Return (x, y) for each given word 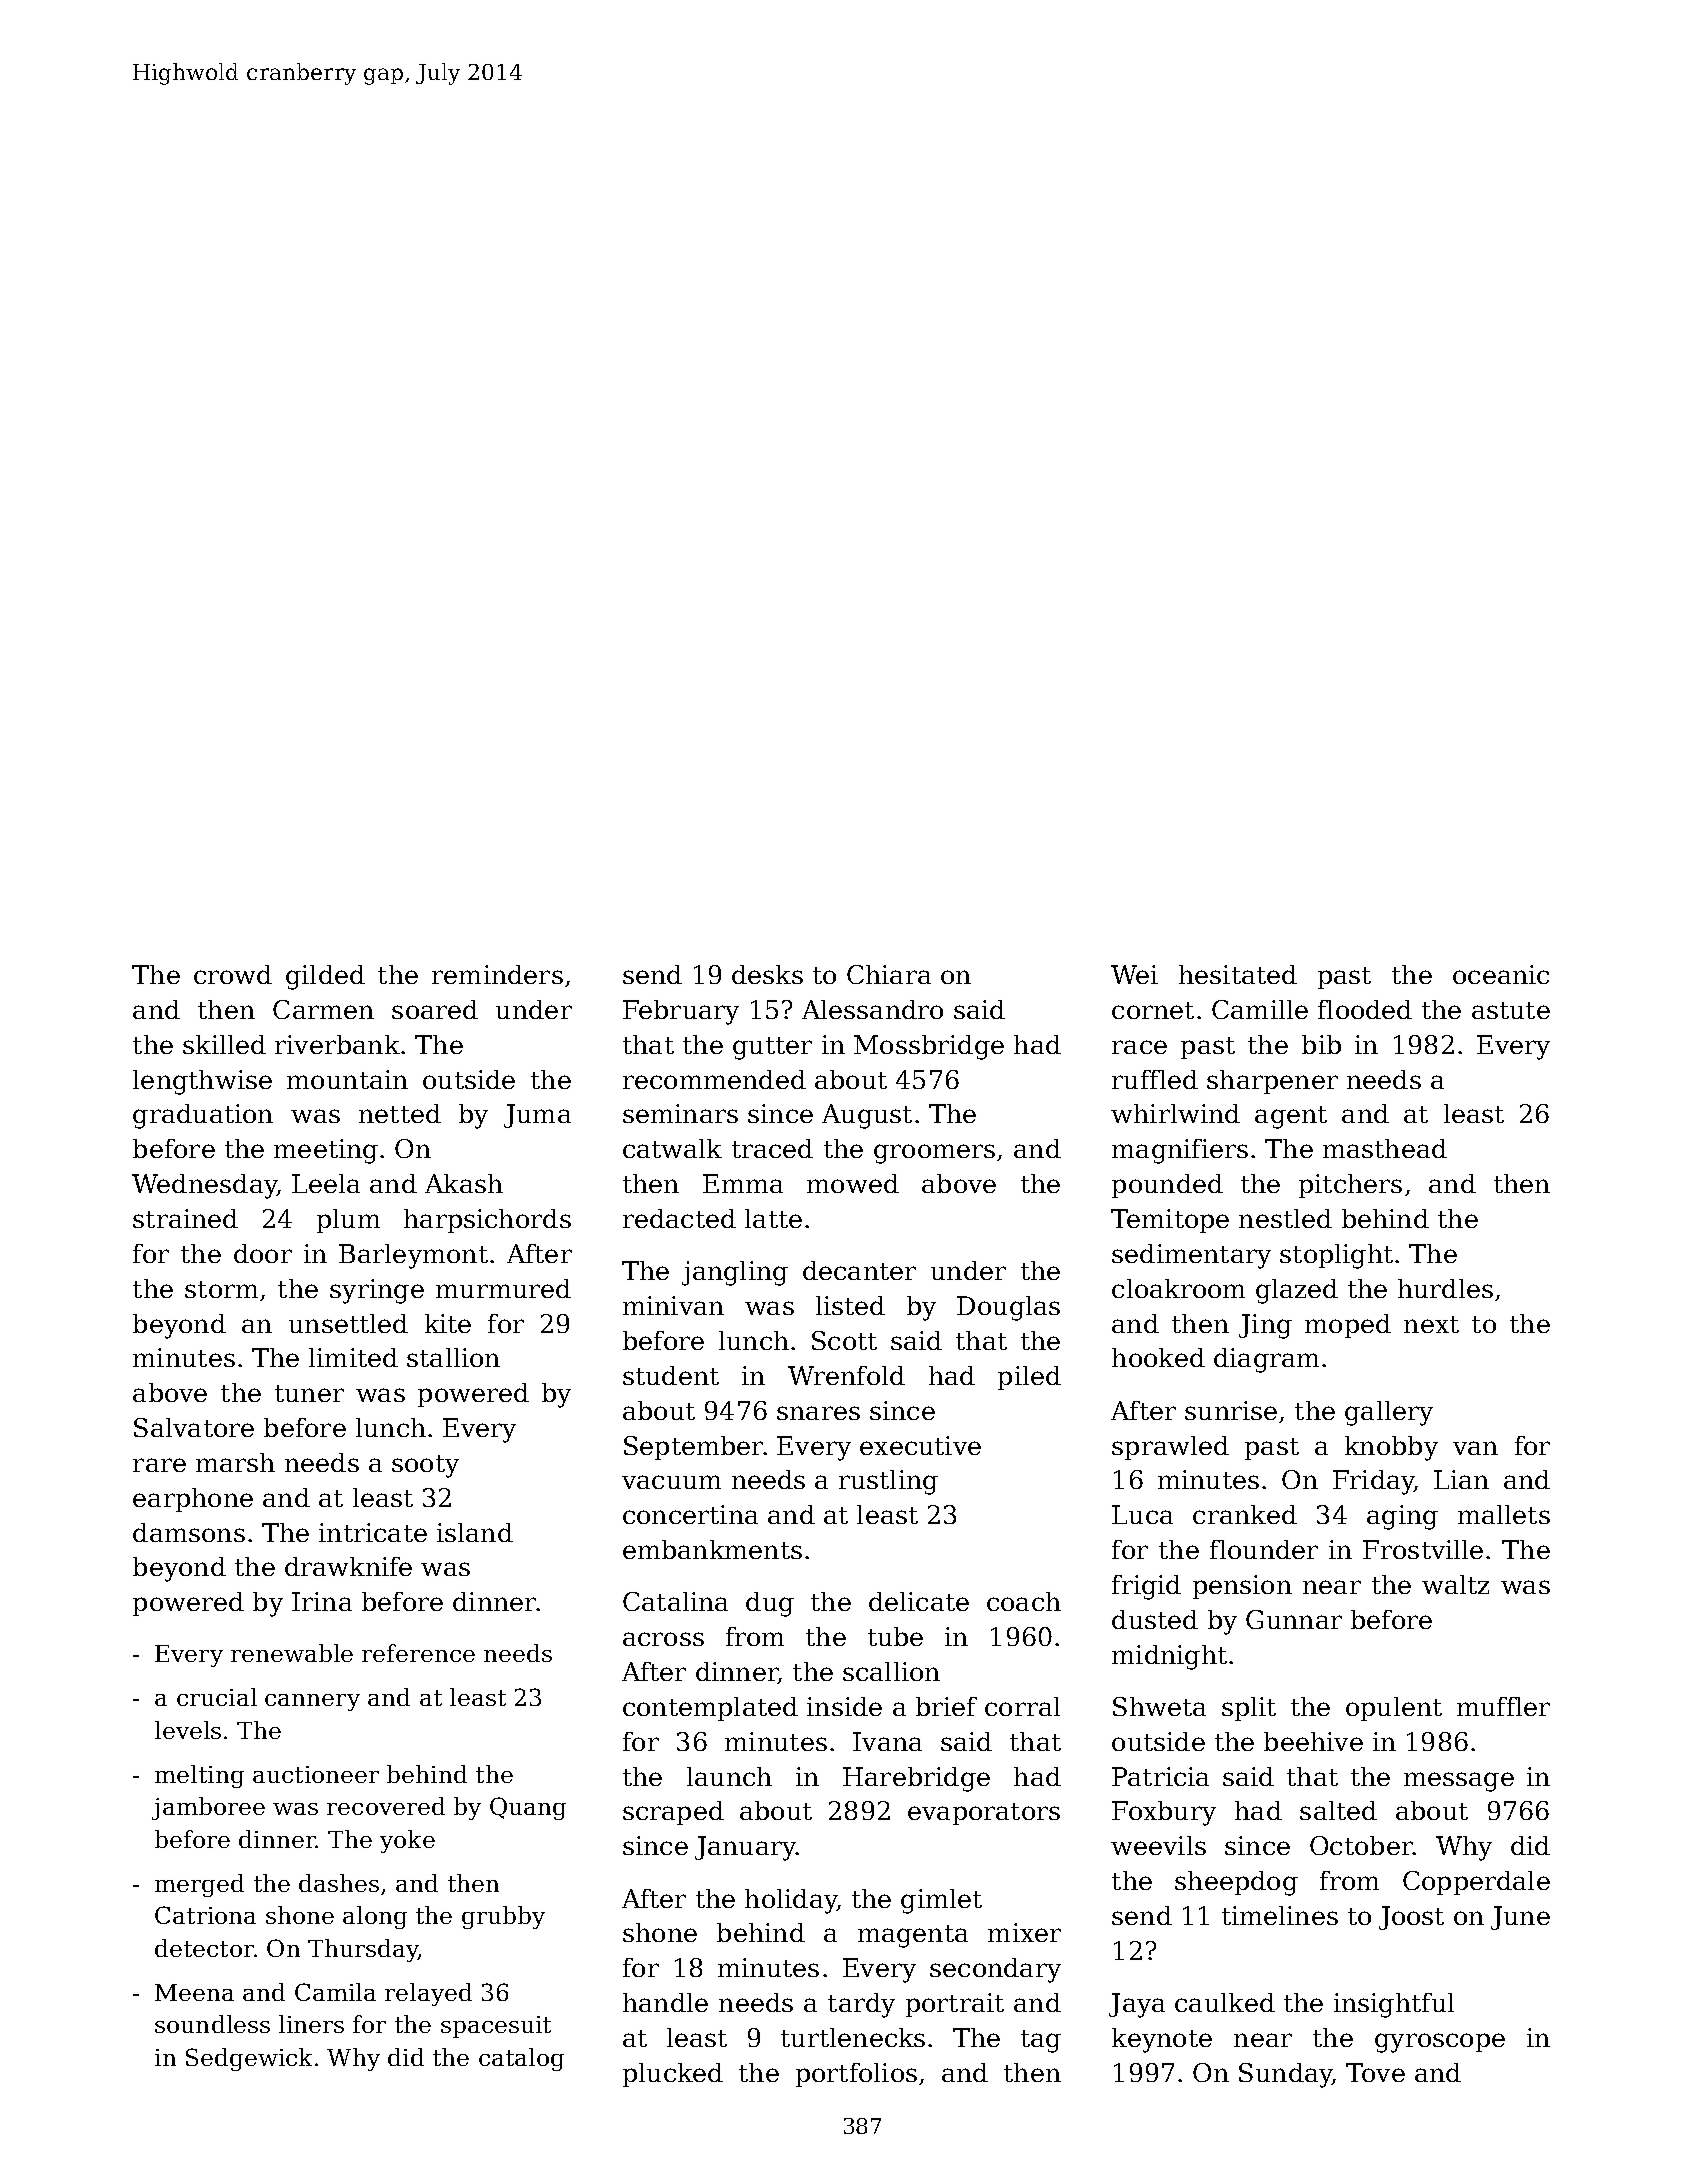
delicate (919, 1601)
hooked (1158, 1357)
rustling (888, 1482)
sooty (425, 1466)
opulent (1394, 1709)
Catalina (675, 1601)
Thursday (363, 1950)
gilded (325, 977)
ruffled (1155, 1079)
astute (1511, 1010)
